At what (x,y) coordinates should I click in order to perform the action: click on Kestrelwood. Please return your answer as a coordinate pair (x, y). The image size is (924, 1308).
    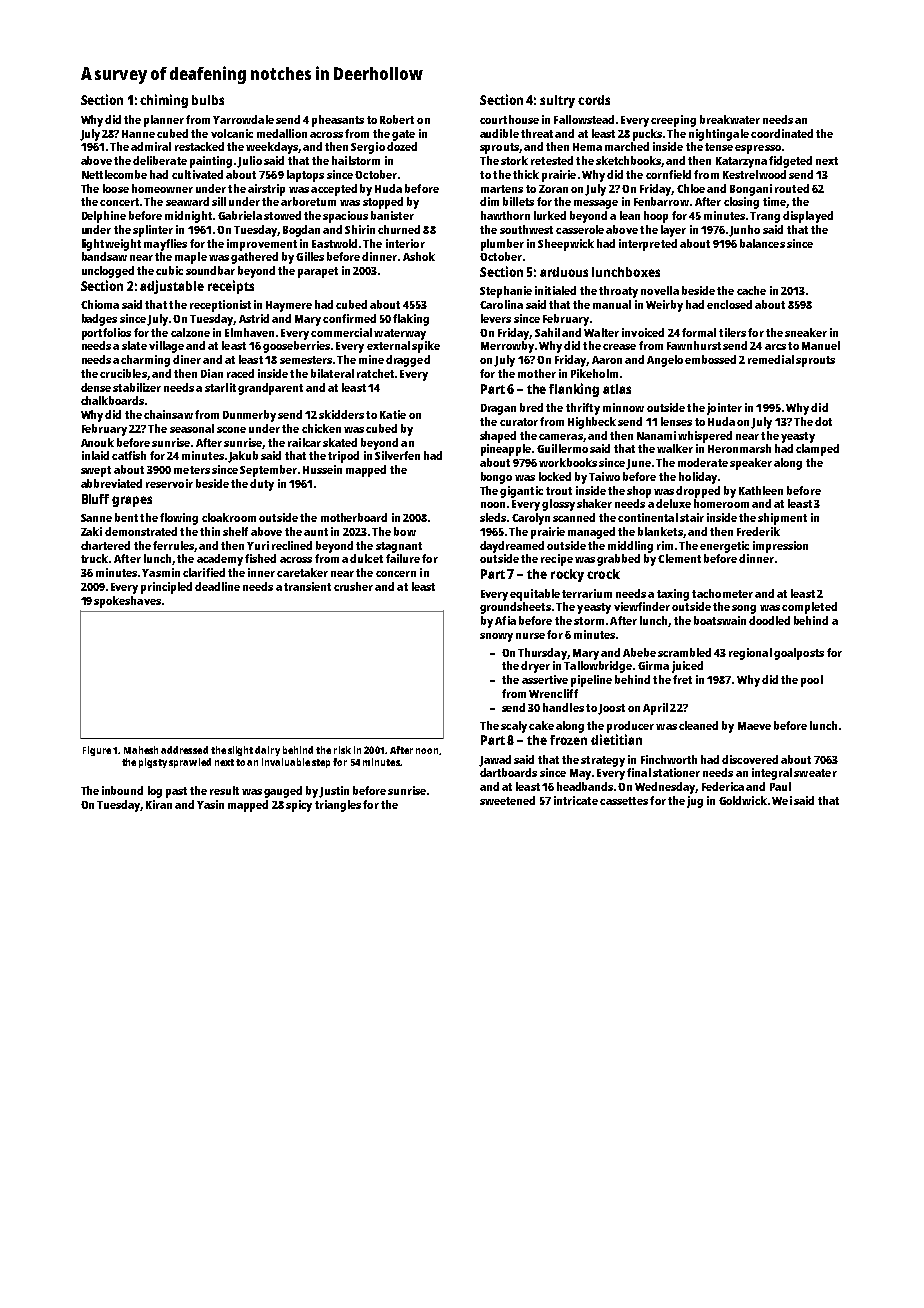
    Looking at the image, I should click on (754, 174).
